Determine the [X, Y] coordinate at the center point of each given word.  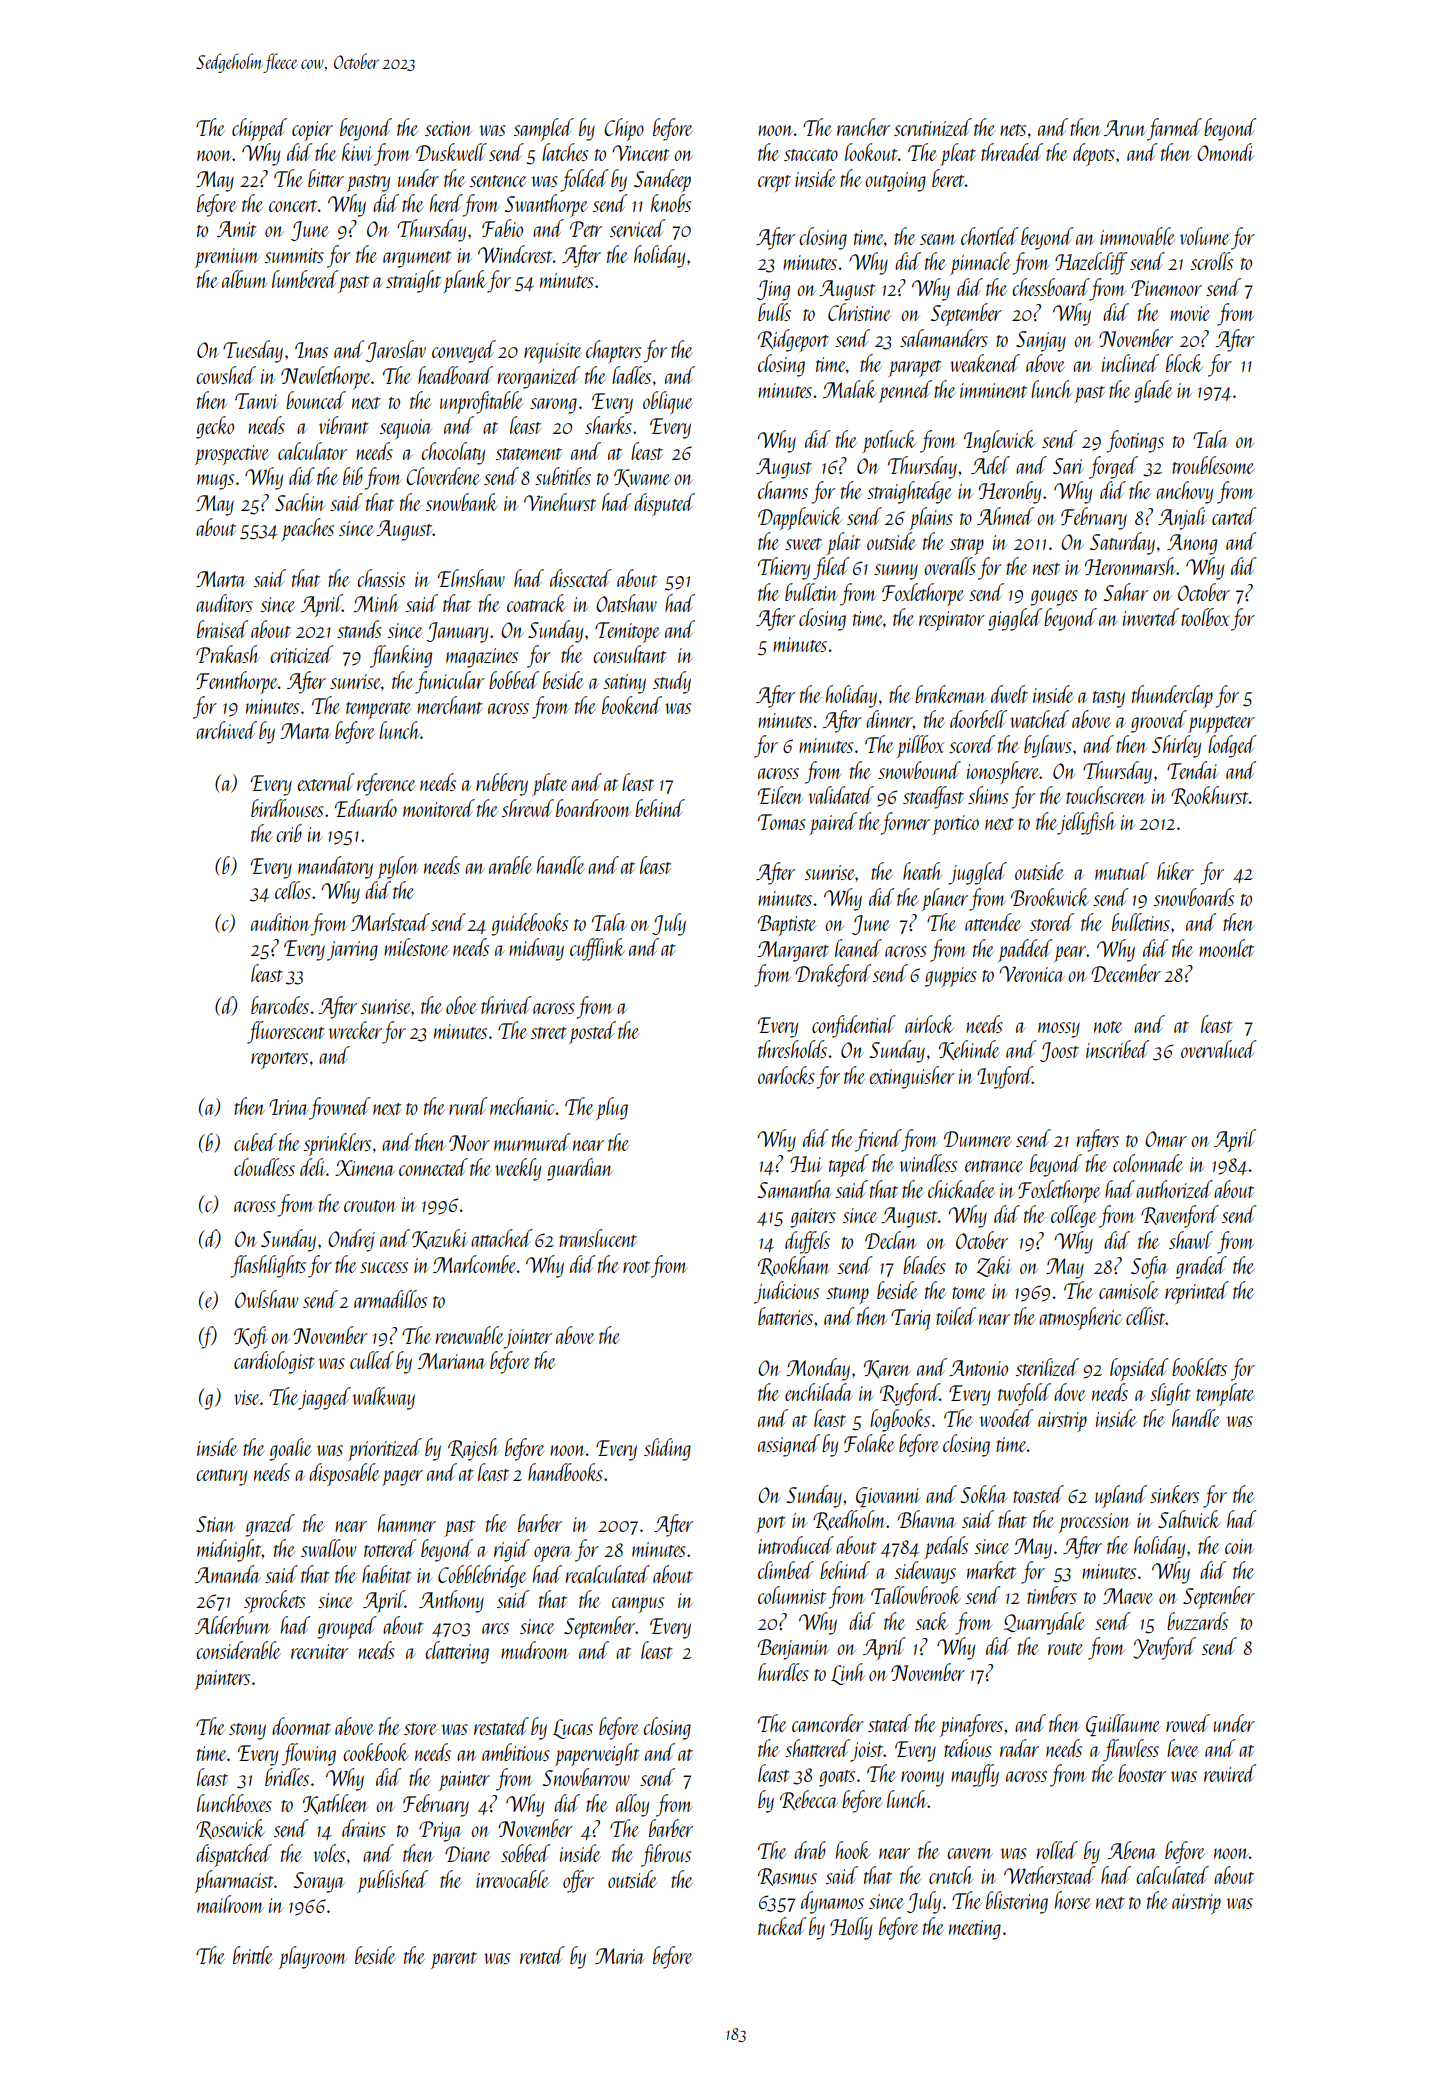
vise [247, 1397]
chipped [259, 129]
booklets [1199, 1367]
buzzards [1197, 1621]
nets [1013, 130]
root [636, 1267]
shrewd [528, 808]
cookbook [376, 1752]
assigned [789, 1445]
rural [468, 1106]
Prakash [228, 654]
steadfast [933, 797]
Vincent [641, 153]
